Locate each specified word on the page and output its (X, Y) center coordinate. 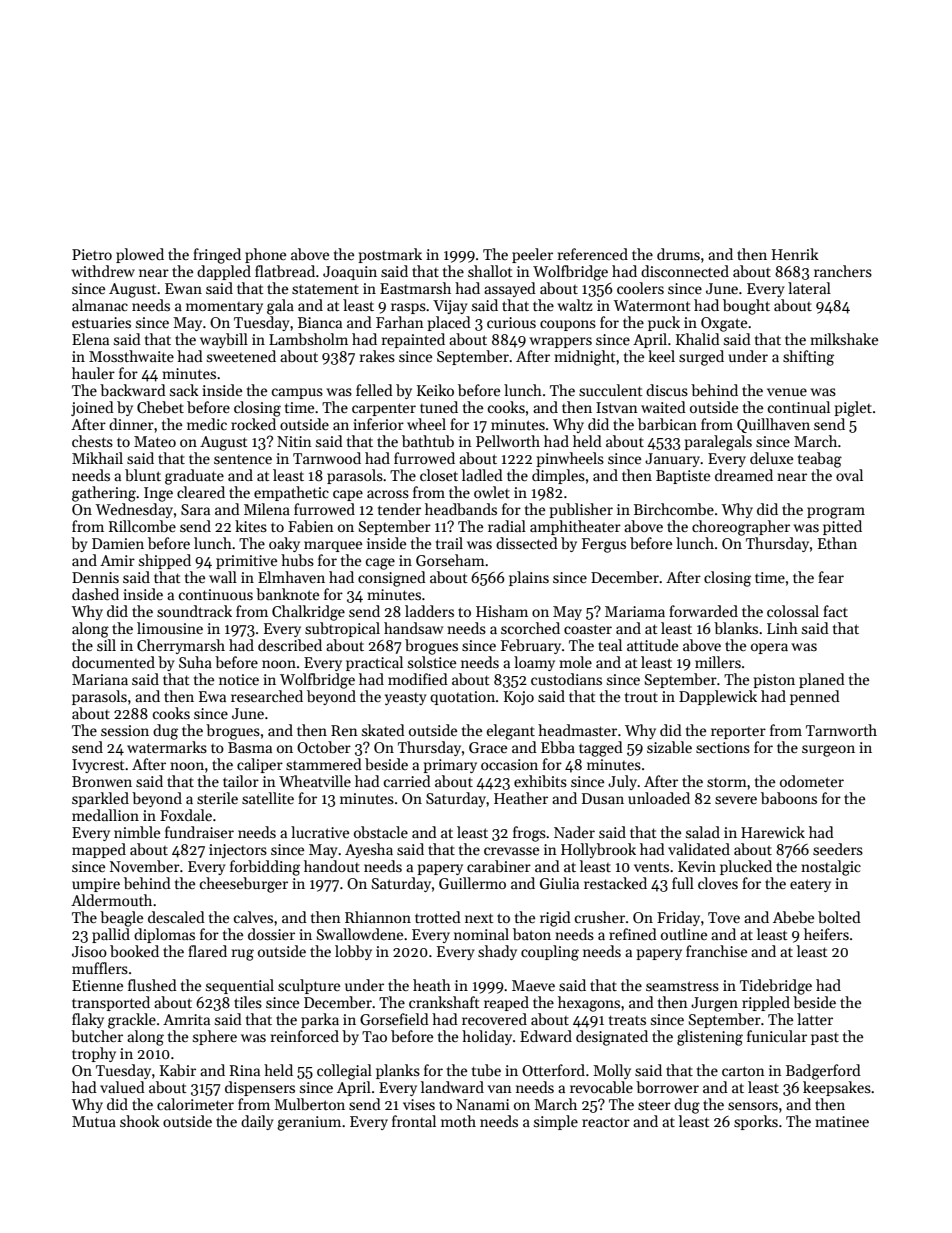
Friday (678, 918)
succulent (611, 390)
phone (265, 255)
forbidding (265, 868)
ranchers (843, 271)
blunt (143, 475)
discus (667, 390)
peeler (532, 255)
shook (140, 1121)
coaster (588, 629)
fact (835, 611)
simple (556, 1122)
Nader (574, 832)
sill (106, 645)
